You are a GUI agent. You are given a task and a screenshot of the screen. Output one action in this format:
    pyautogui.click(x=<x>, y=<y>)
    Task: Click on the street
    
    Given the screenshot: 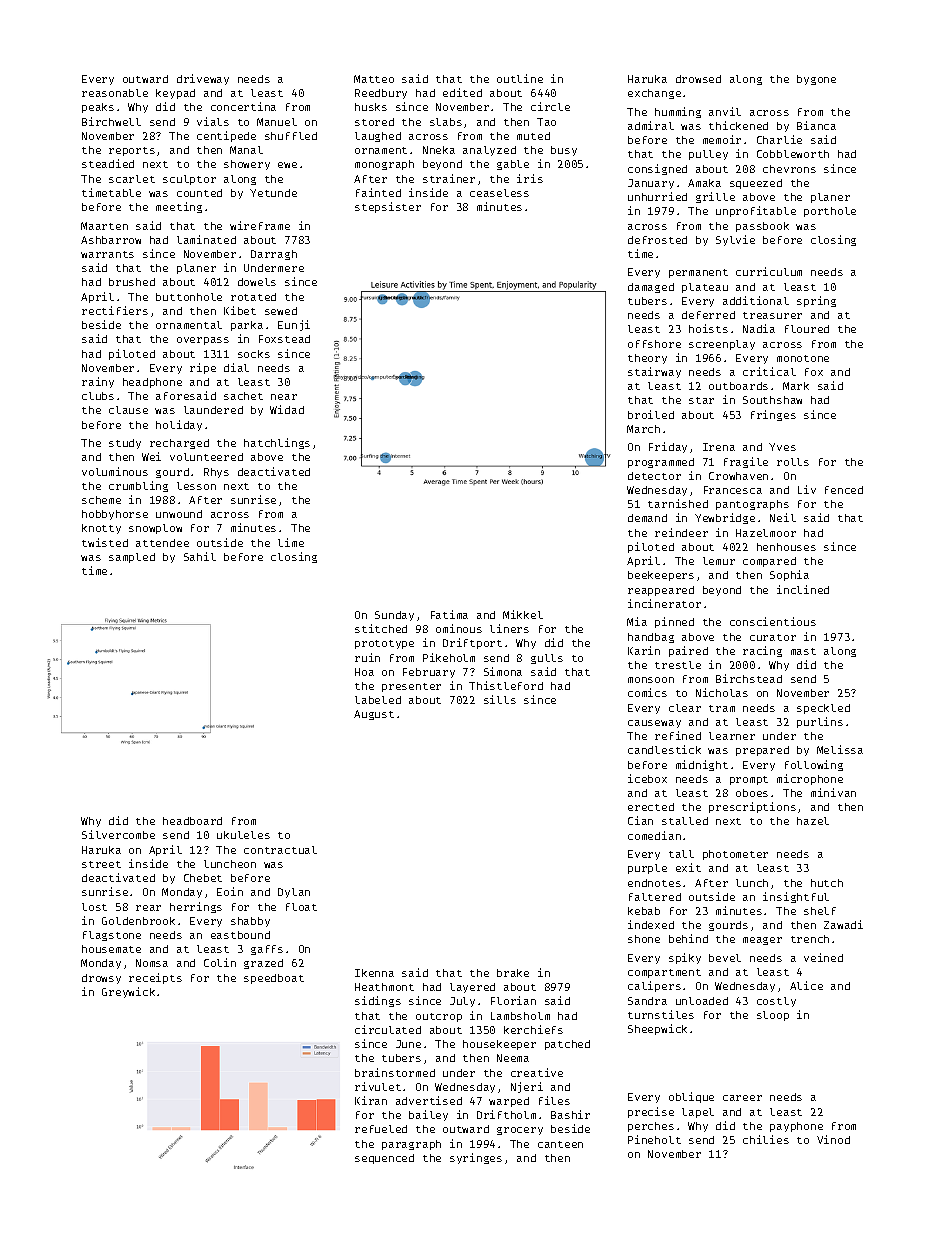 What is the action you would take?
    pyautogui.click(x=101, y=864)
